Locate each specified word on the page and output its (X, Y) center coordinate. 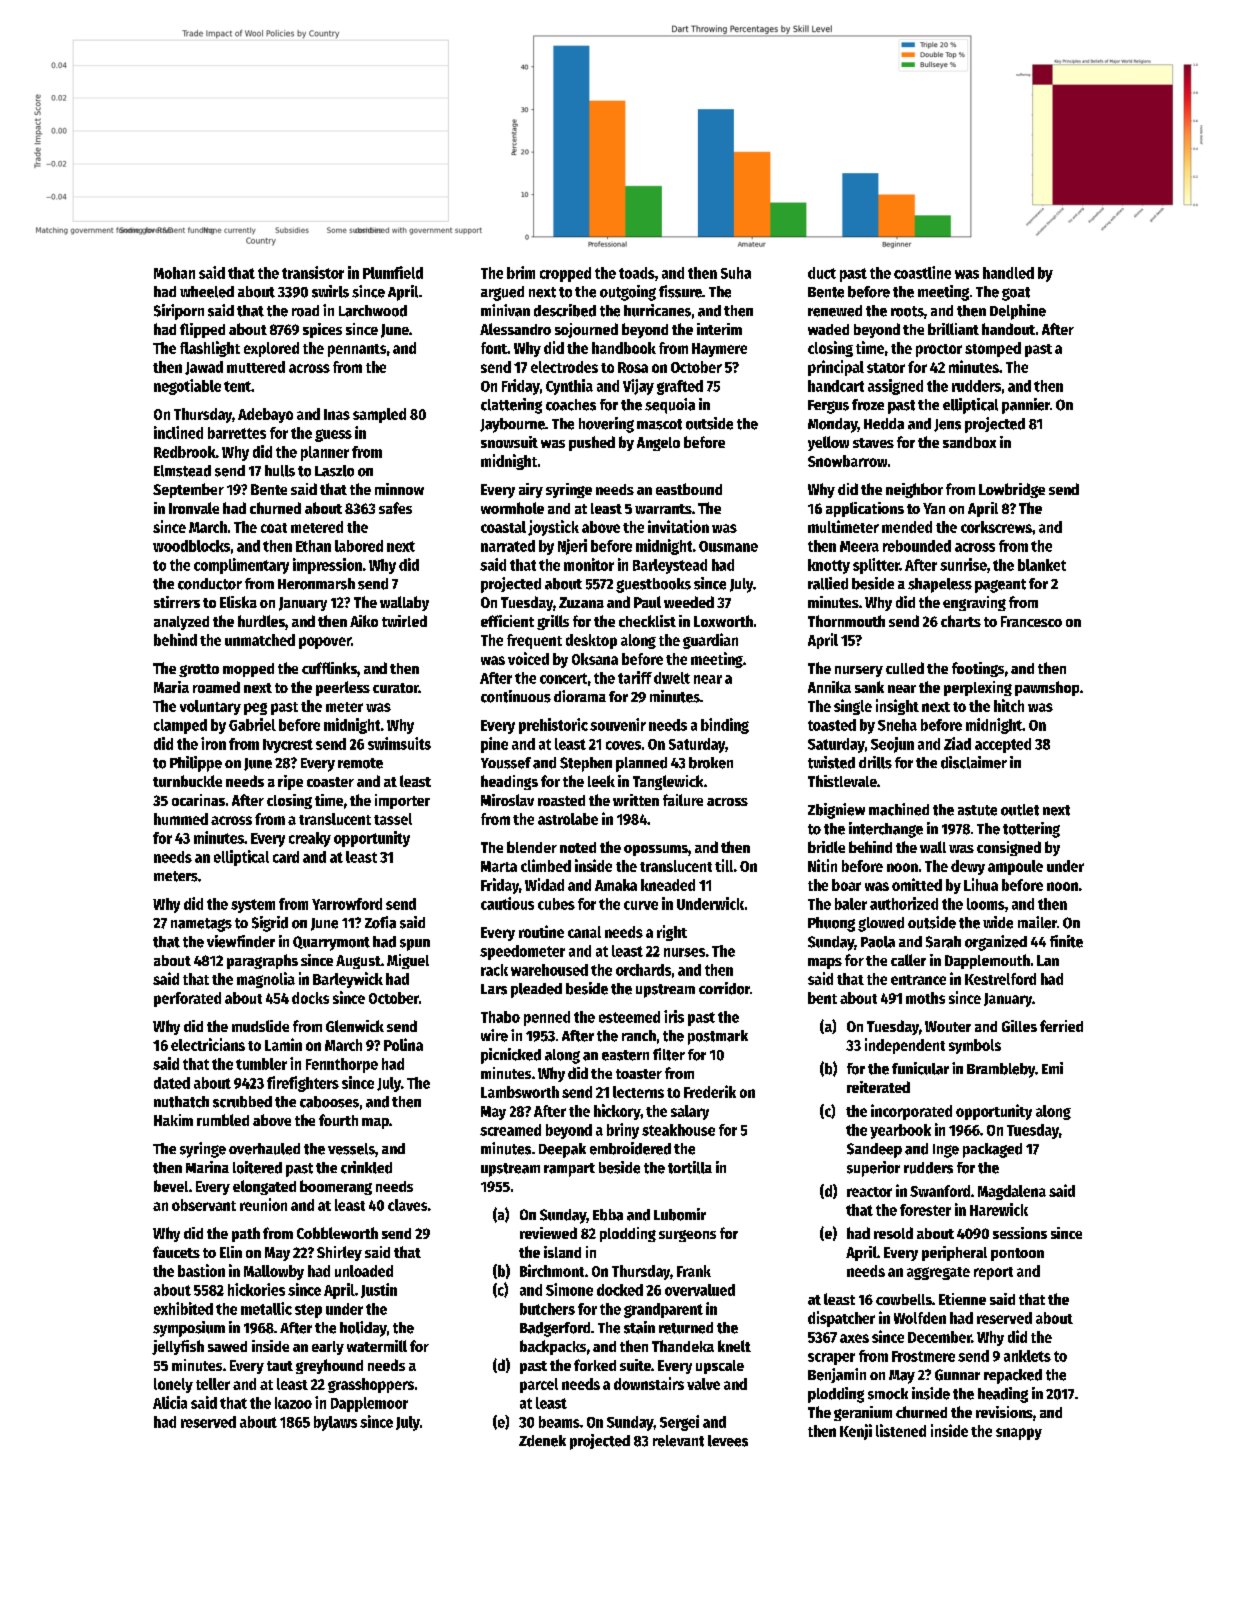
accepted (1003, 745)
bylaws (335, 1423)
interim (719, 329)
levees (728, 1441)
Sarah (943, 942)
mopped (248, 670)
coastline (922, 272)
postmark (718, 1037)
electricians (208, 1044)
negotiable (187, 387)
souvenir (618, 724)
